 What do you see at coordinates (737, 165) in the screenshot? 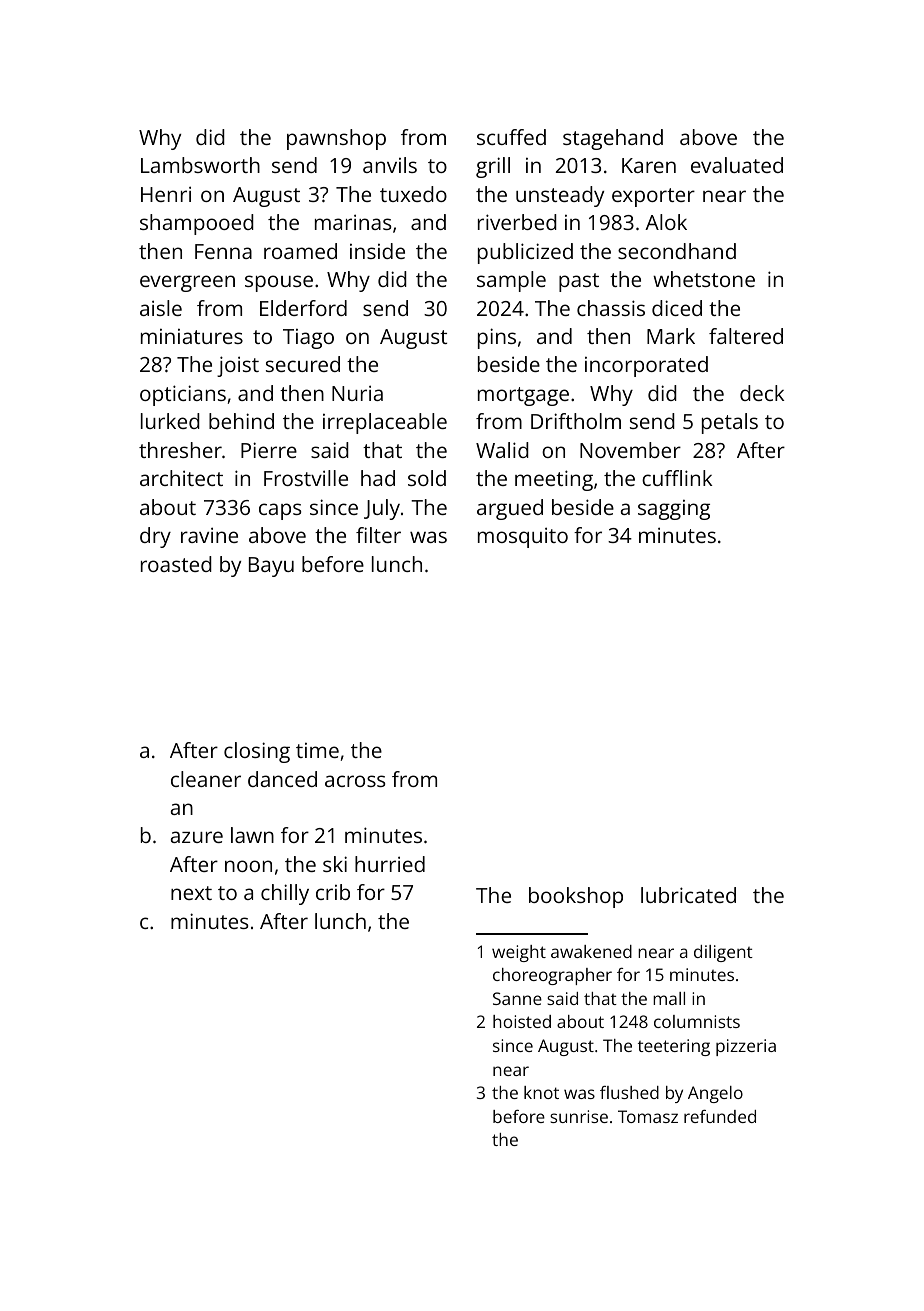
I see `evaluated` at bounding box center [737, 165].
